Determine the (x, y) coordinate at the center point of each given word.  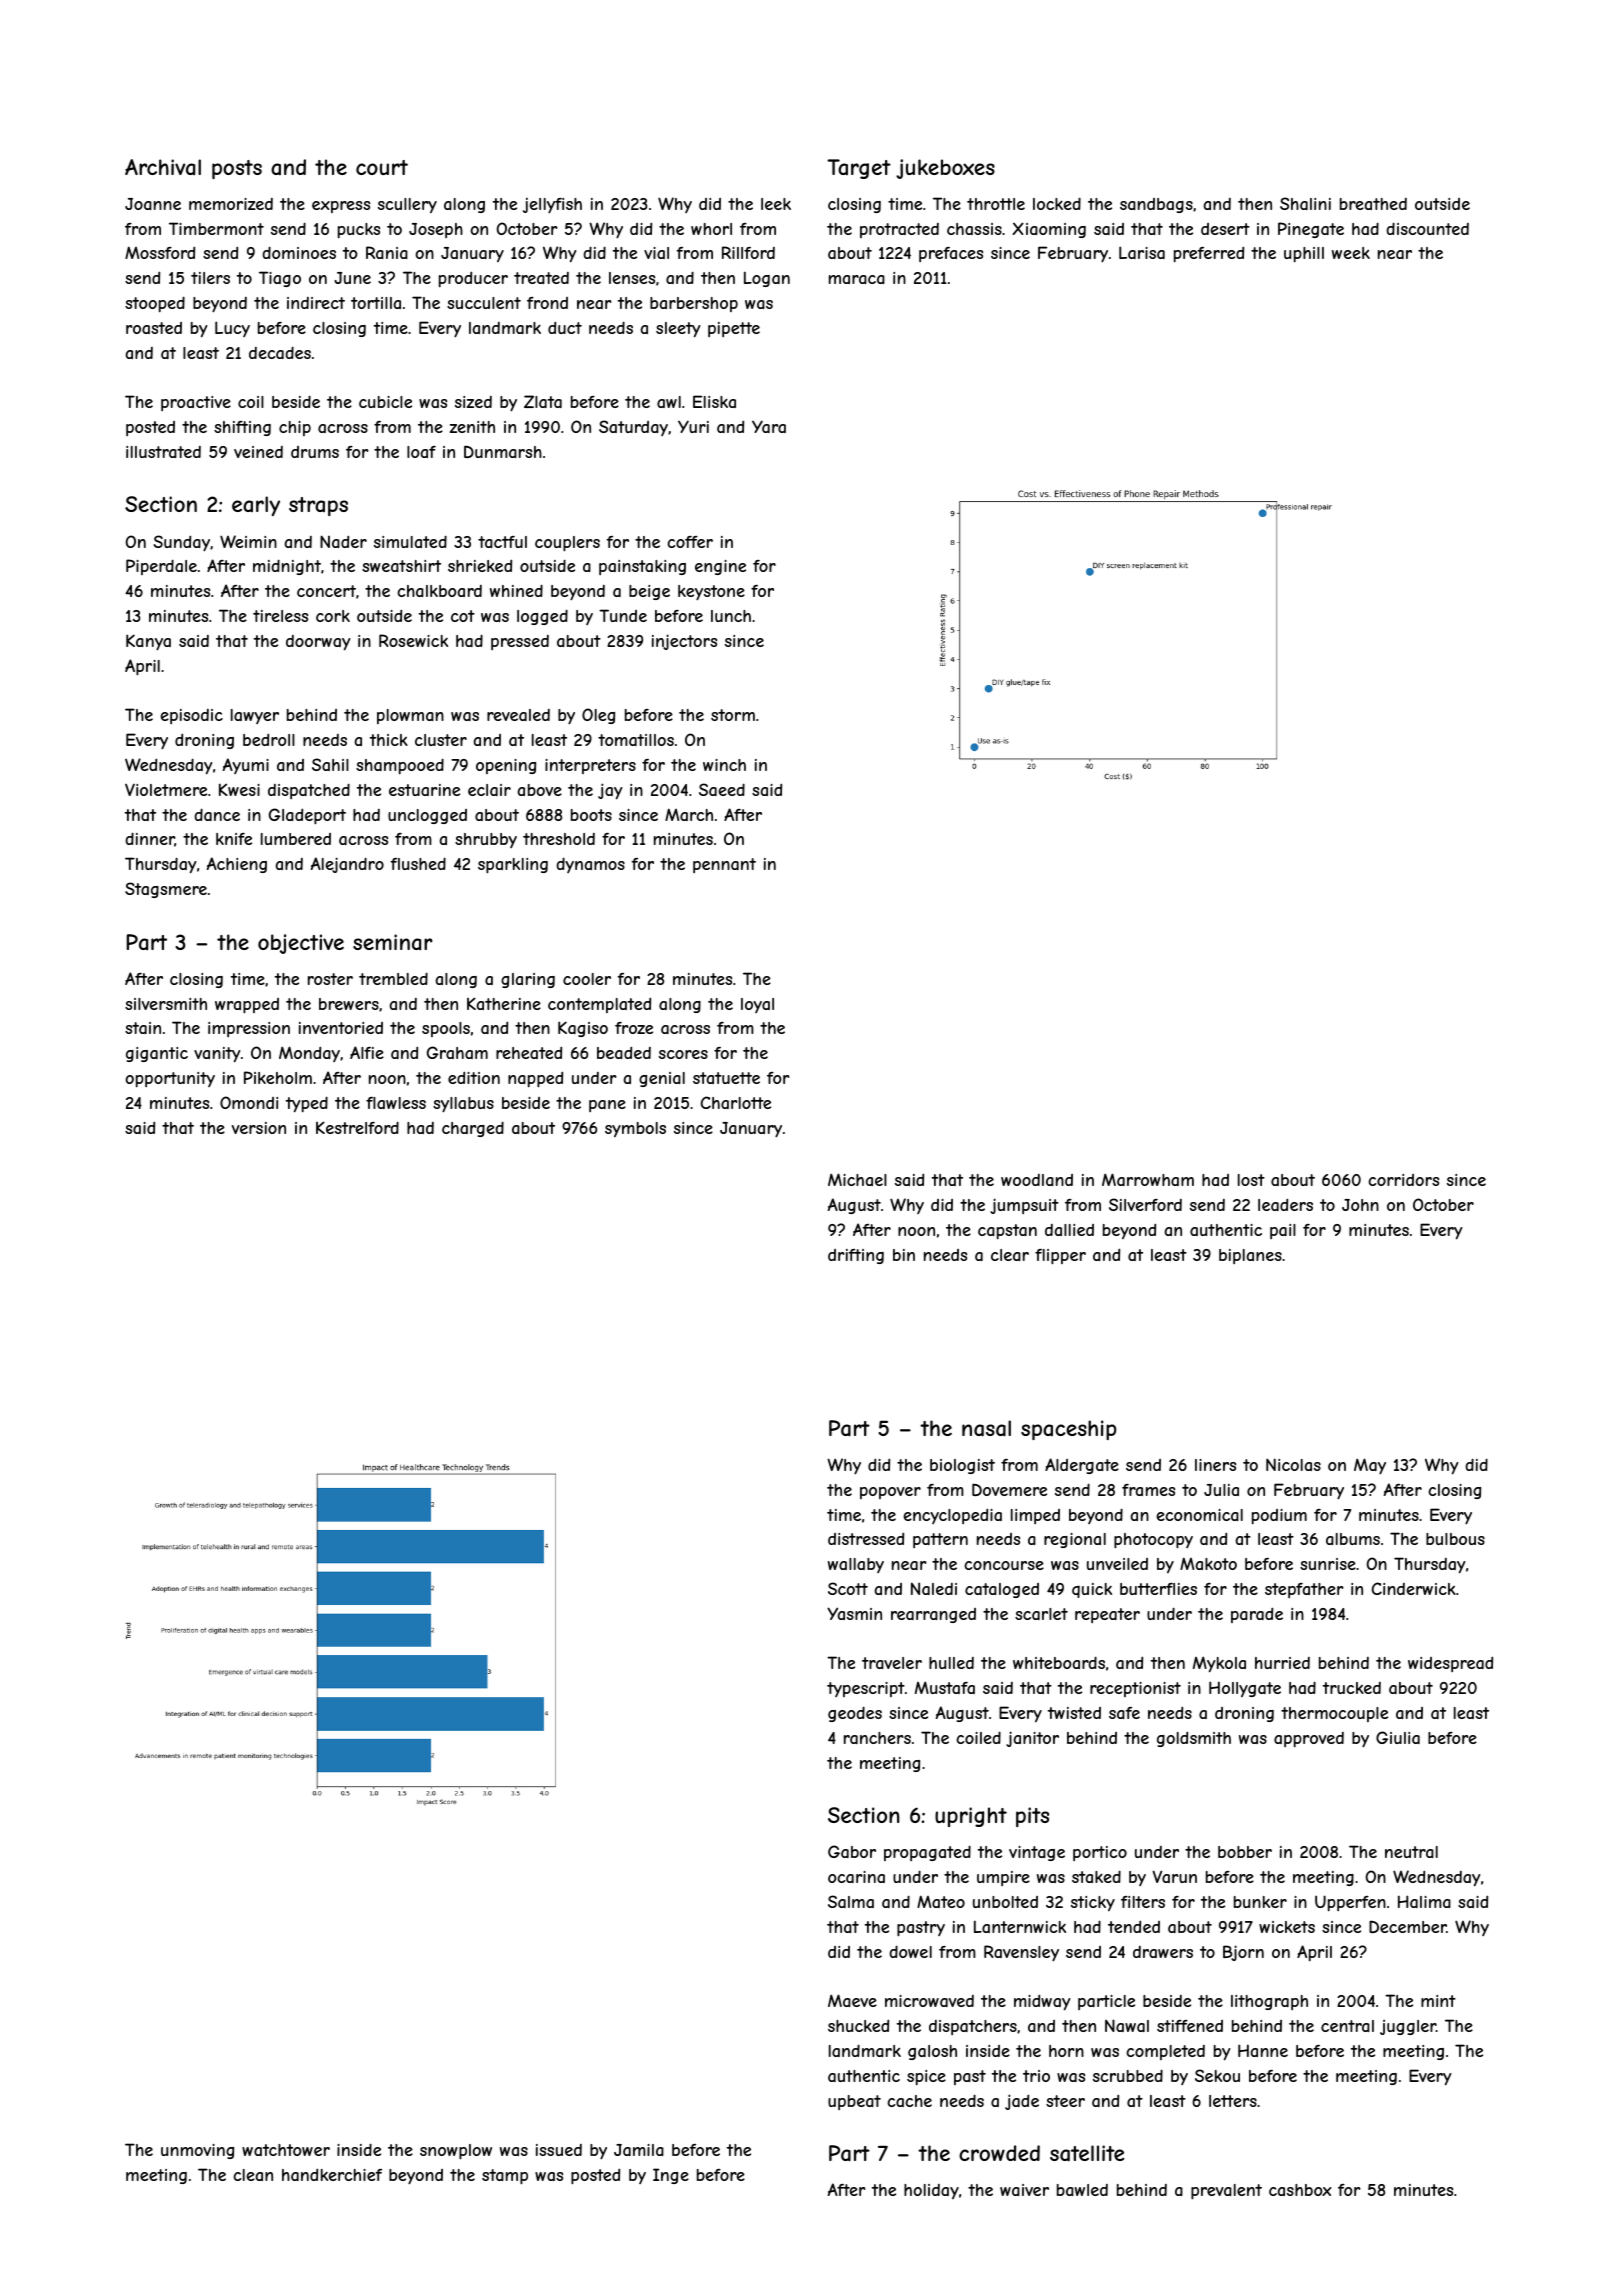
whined (516, 590)
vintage (1037, 1853)
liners (1215, 1465)
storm (733, 715)
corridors (1403, 1180)
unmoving (197, 2151)
